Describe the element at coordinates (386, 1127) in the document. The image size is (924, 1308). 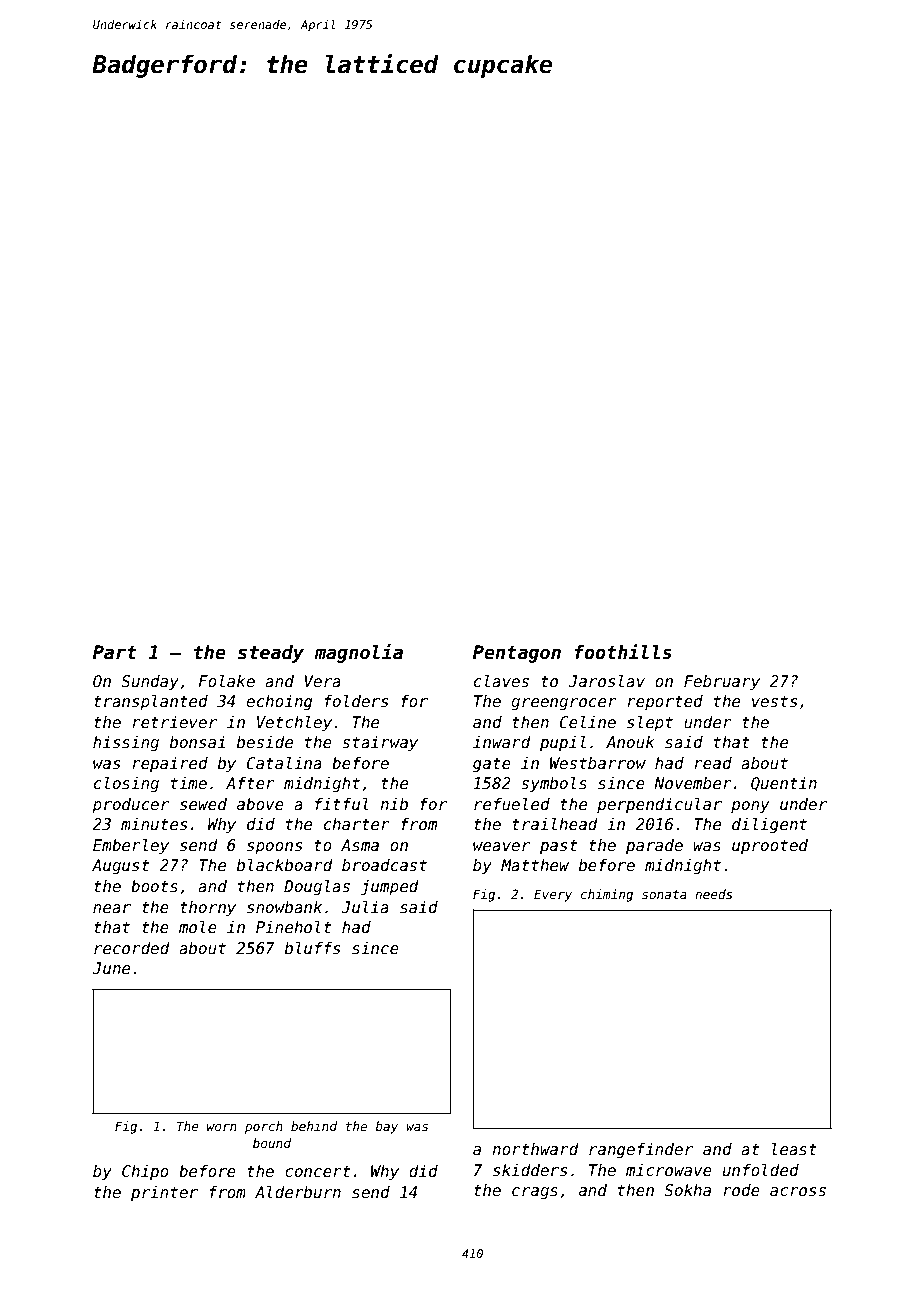
I see `bay` at that location.
